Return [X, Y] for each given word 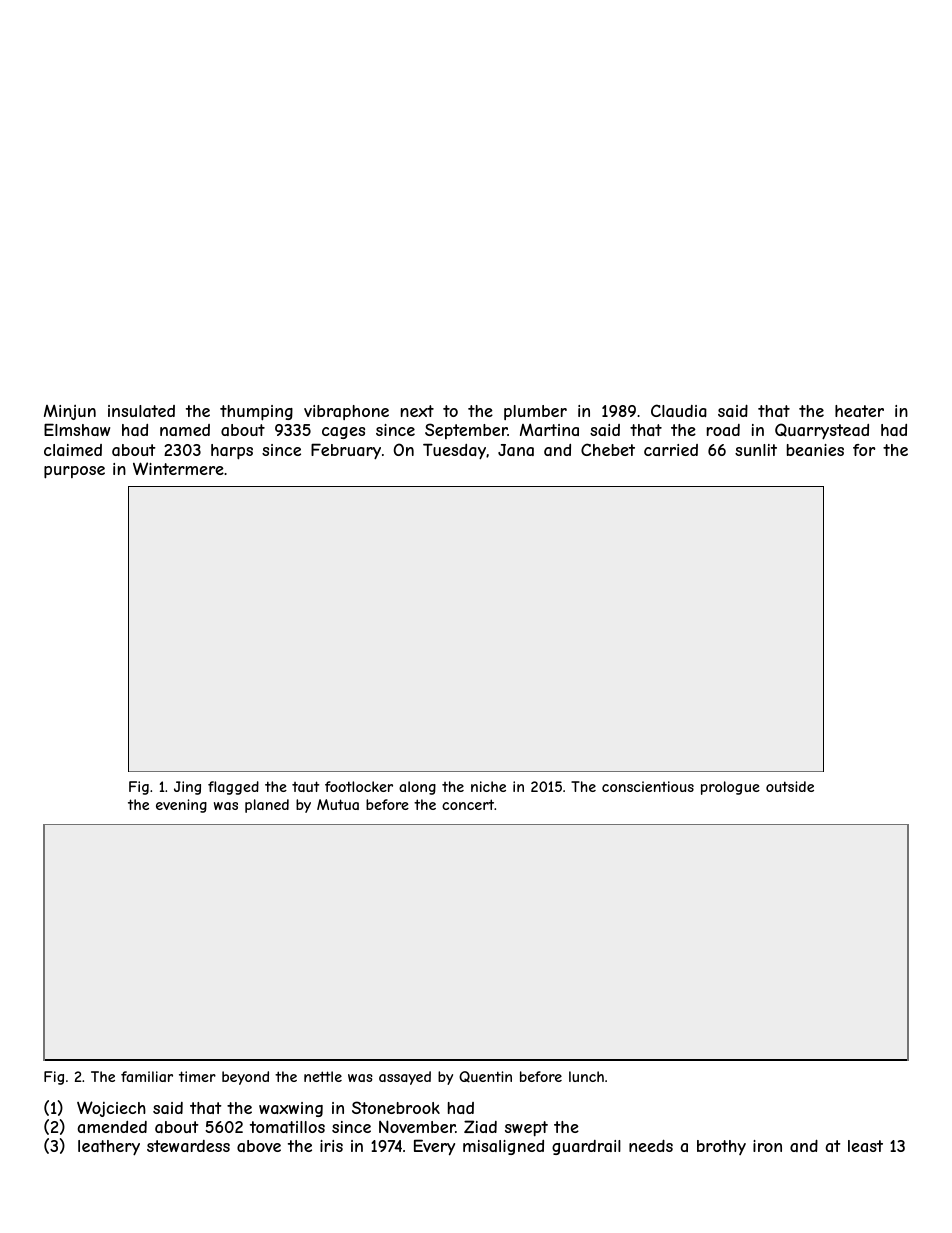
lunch [586, 1076]
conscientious [648, 786]
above [259, 1146]
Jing [187, 788]
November [417, 1126]
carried [671, 450]
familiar [147, 1076]
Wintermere [178, 468]
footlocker [359, 786]
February [346, 451]
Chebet [608, 449]
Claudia [679, 410]
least [865, 1146]
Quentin [485, 1077]
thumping [256, 413]
